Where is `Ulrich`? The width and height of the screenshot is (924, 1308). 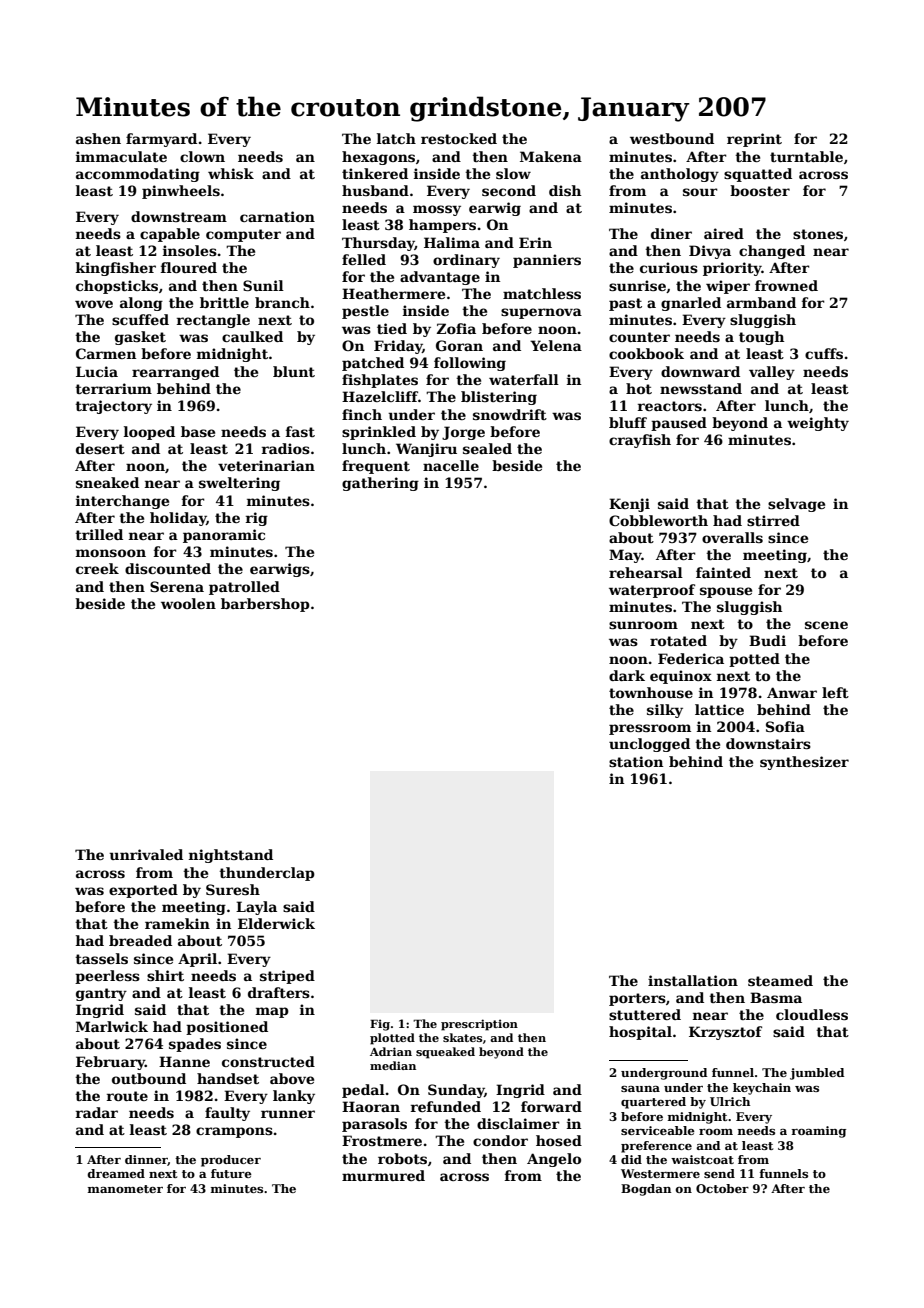
Ulrich is located at coordinates (730, 1101).
